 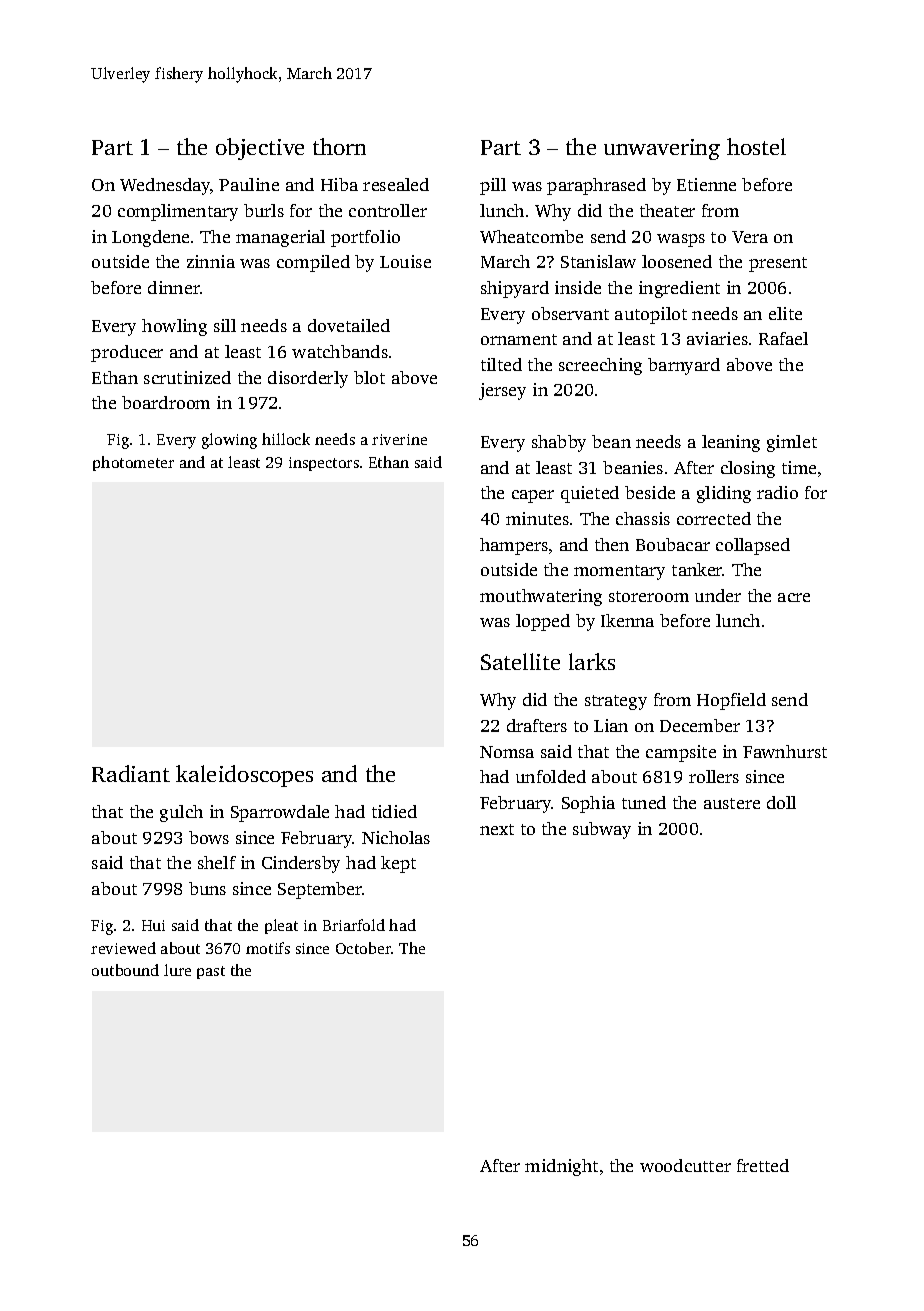 I want to click on Wheatcombe, so click(x=531, y=236).
